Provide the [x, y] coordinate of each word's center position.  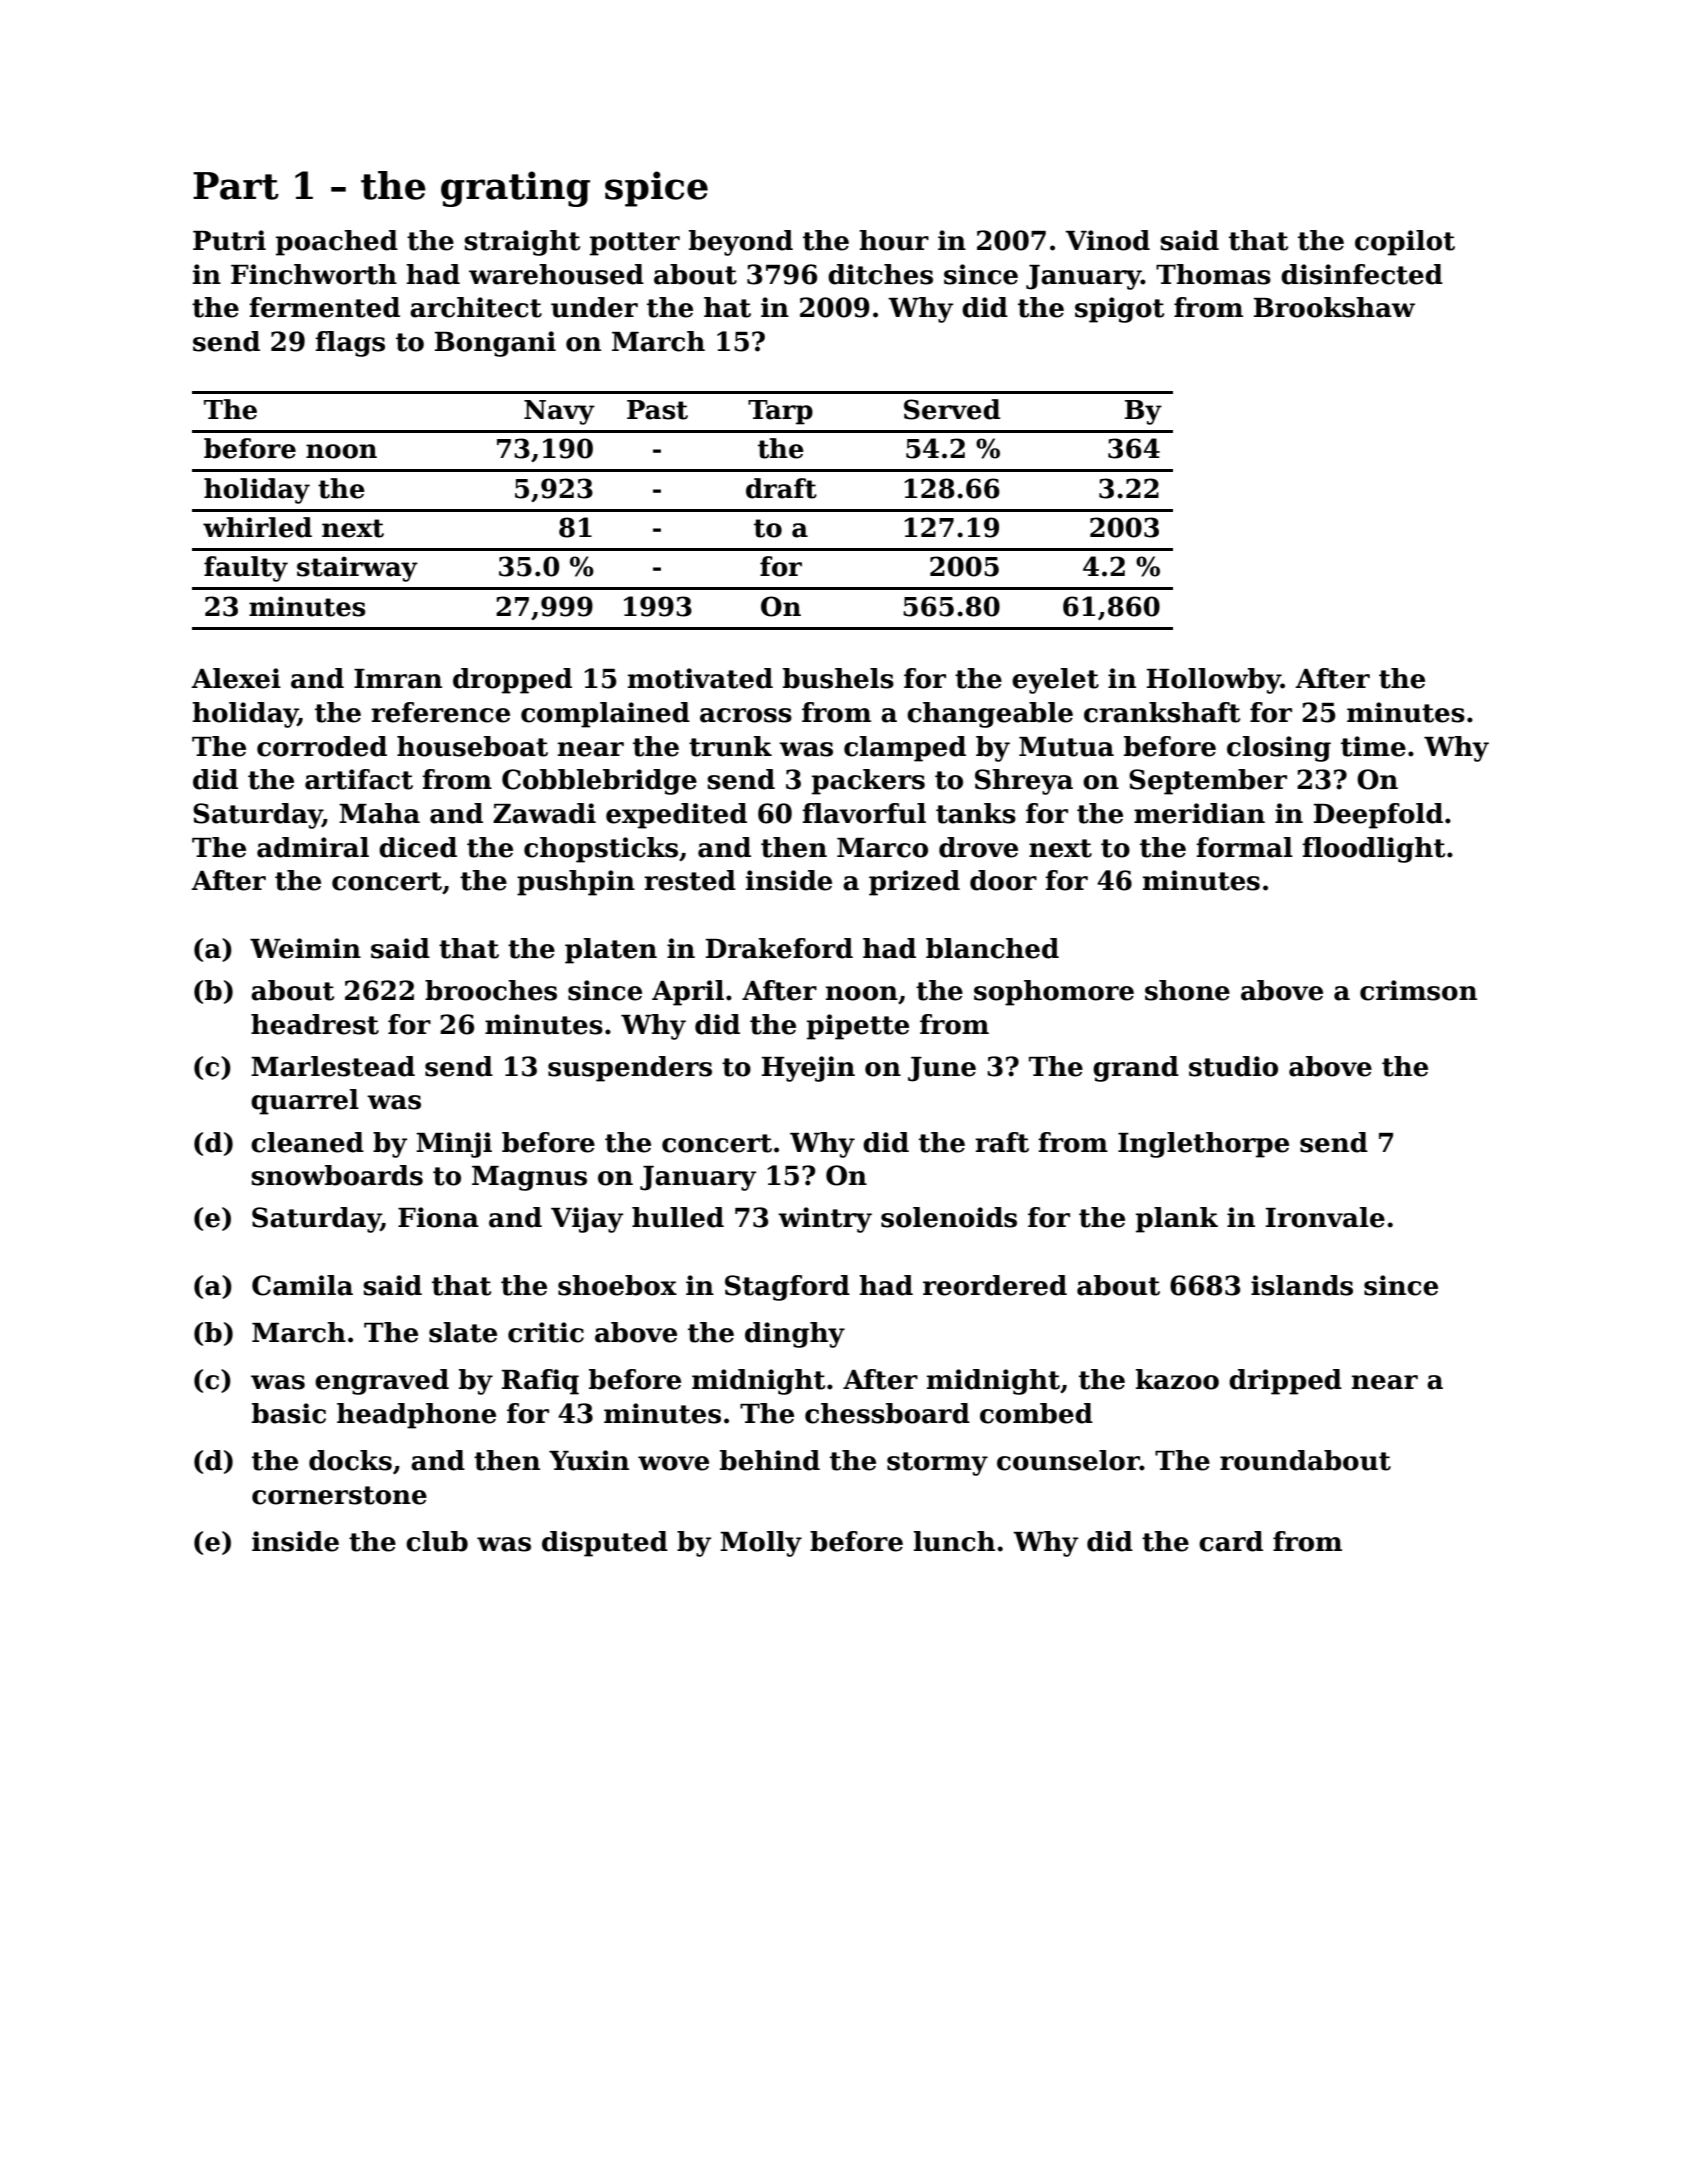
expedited [676, 816]
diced [418, 847]
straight [522, 243]
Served [952, 409]
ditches [880, 274]
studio [1233, 1066]
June [942, 1069]
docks [350, 1460]
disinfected [1362, 274]
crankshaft [1162, 712]
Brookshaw [1334, 307]
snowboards [337, 1175]
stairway [357, 569]
